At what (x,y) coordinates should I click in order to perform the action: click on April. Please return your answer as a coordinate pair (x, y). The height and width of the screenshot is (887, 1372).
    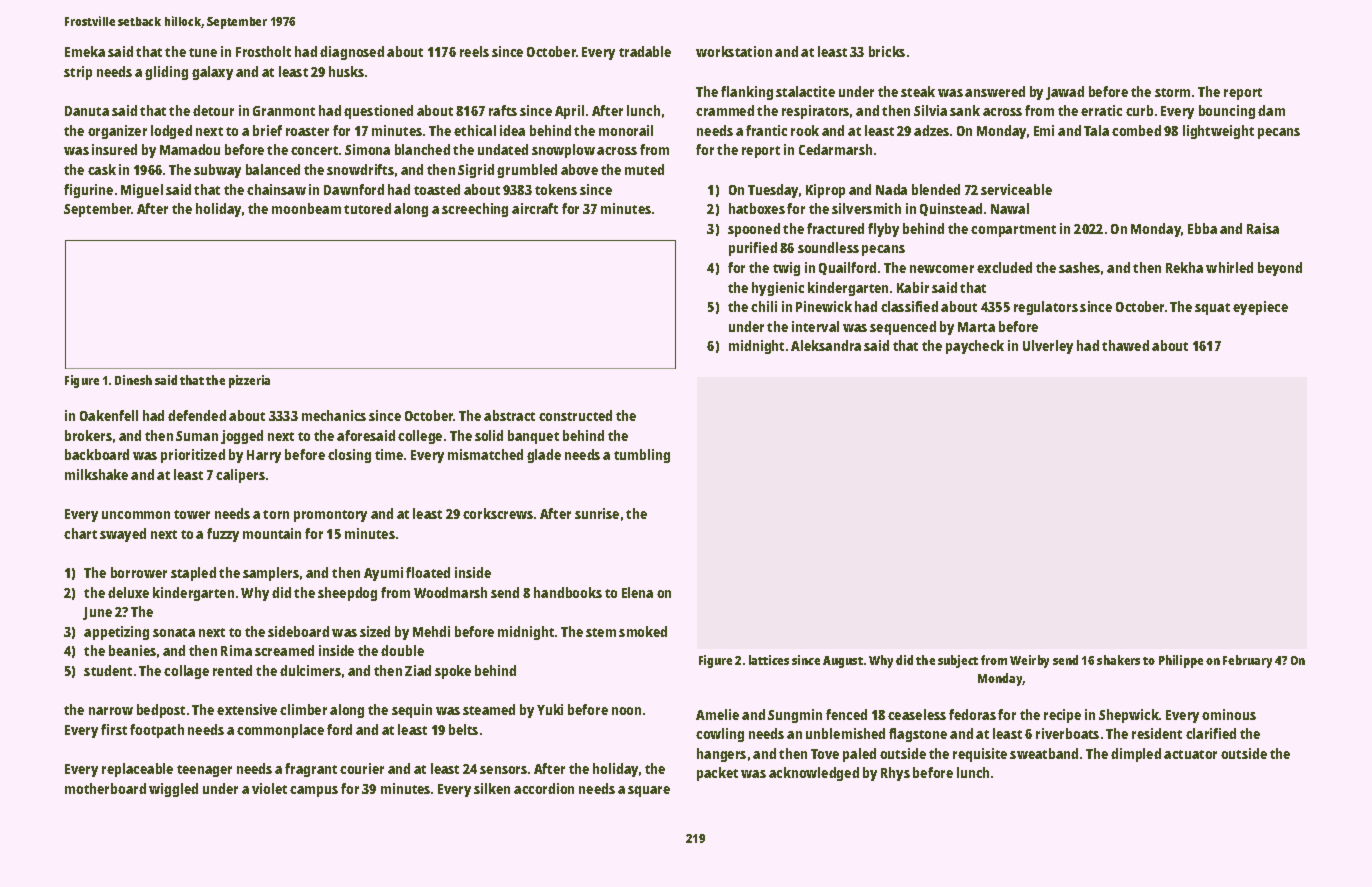
    Looking at the image, I should click on (569, 112).
